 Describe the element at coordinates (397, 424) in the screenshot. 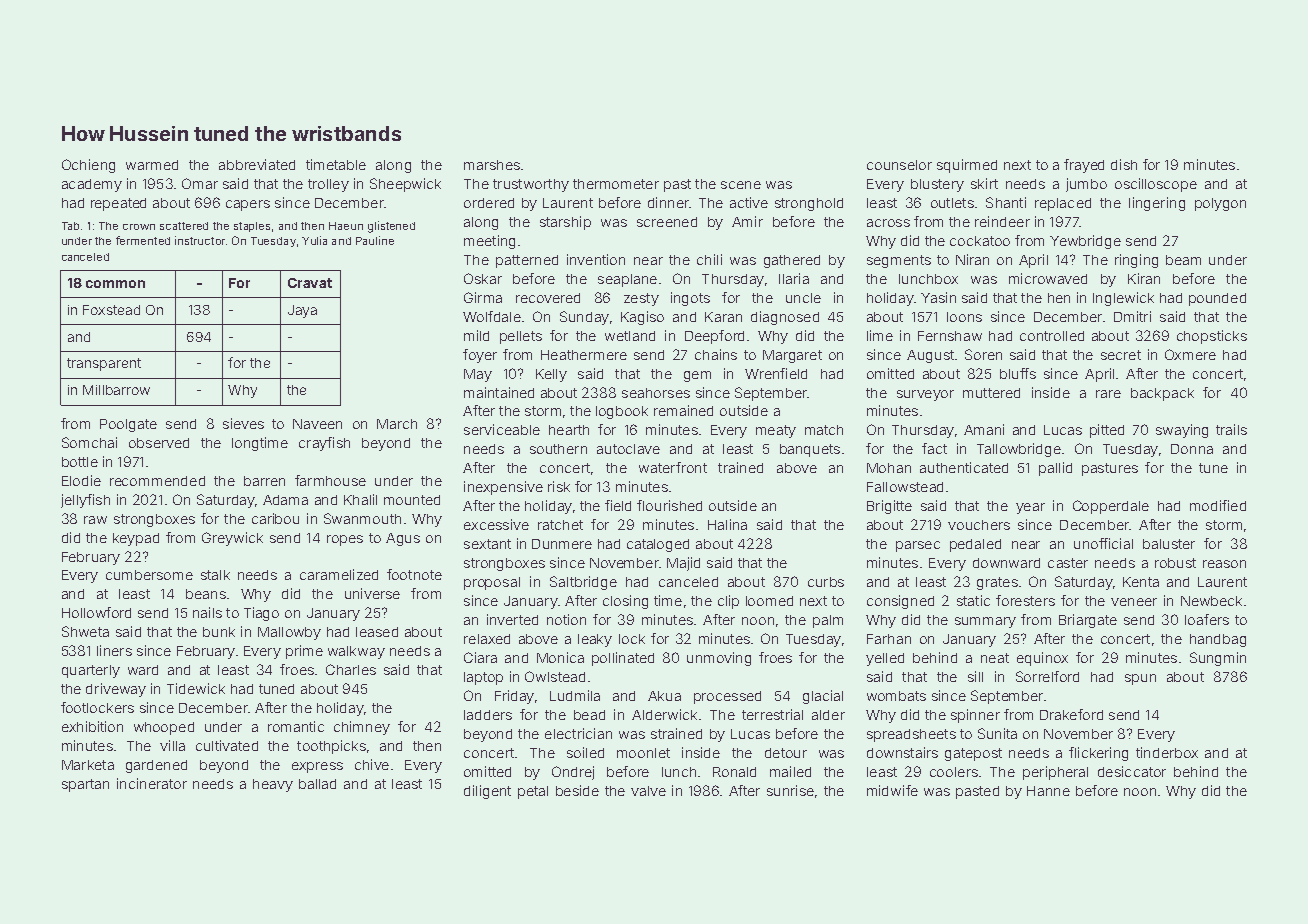

I see `March` at that location.
